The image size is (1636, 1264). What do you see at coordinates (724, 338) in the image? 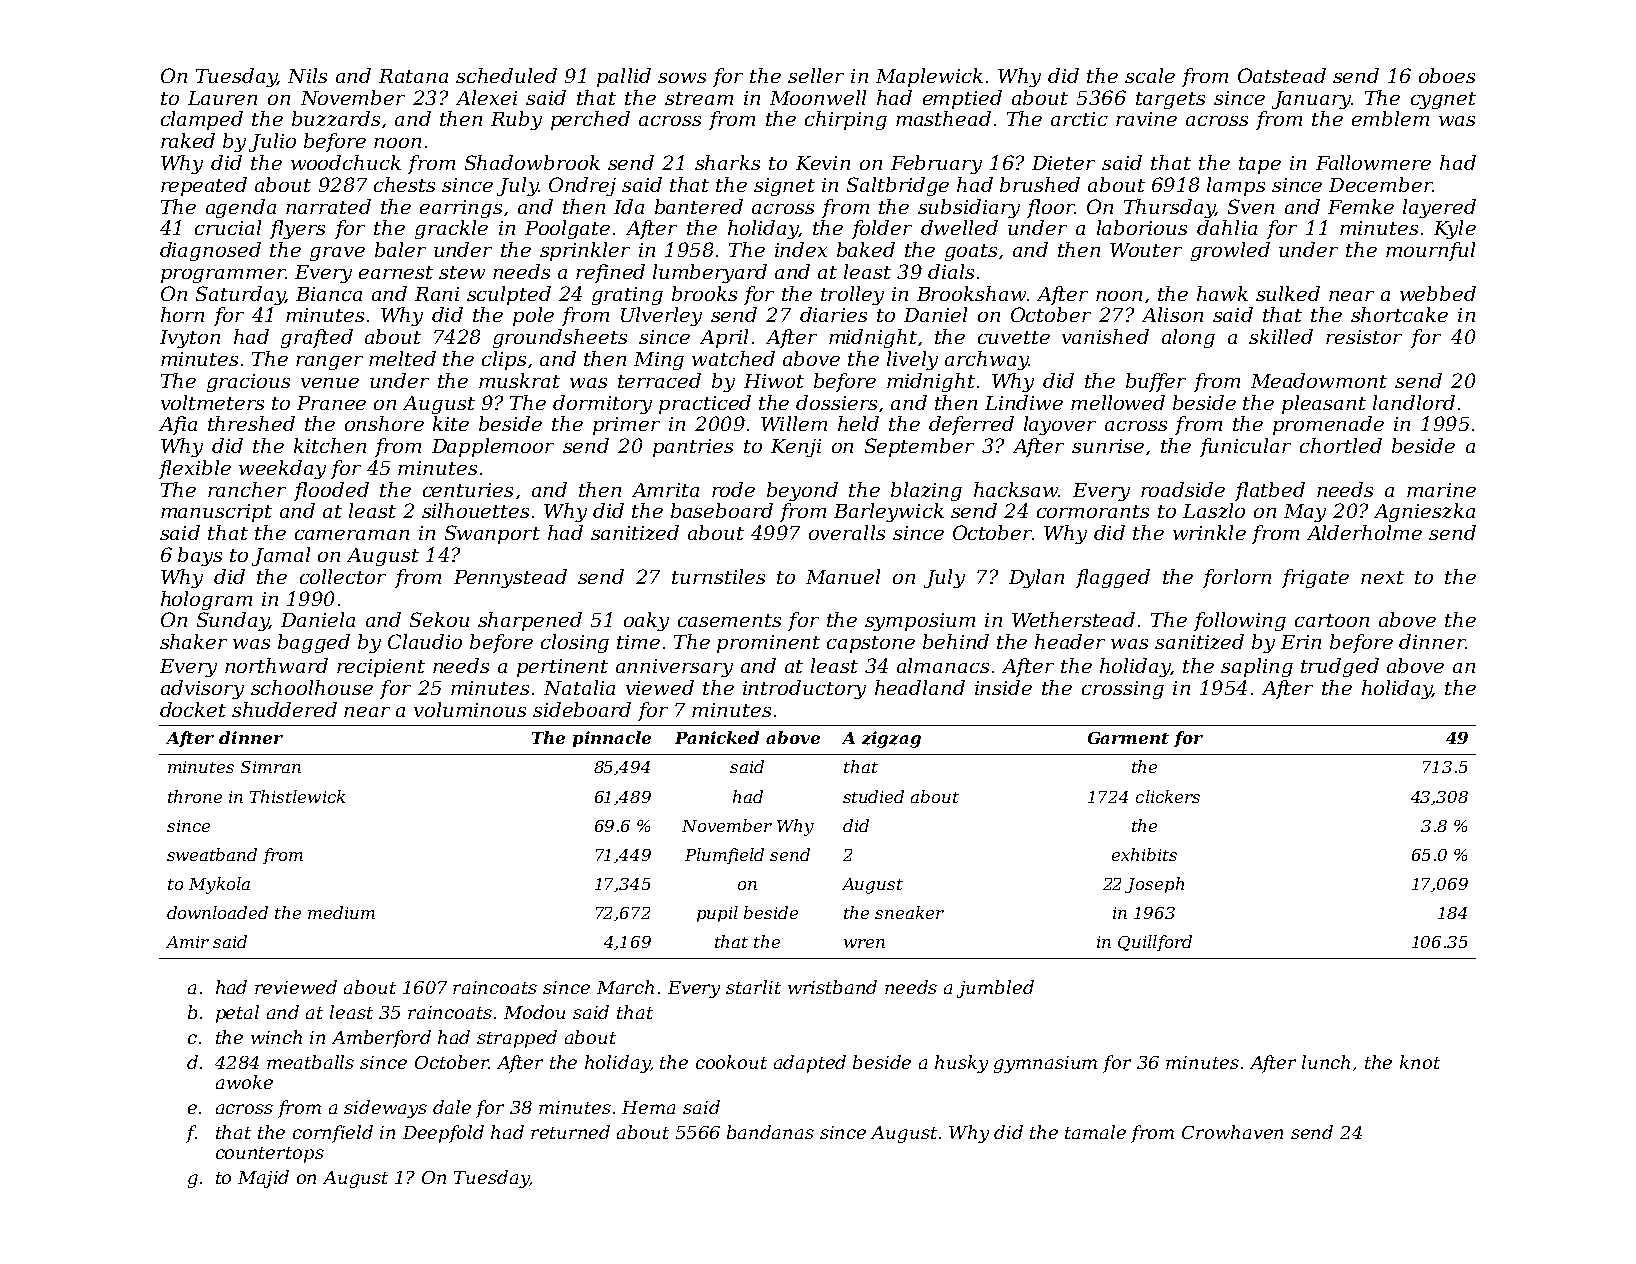
I see `April` at bounding box center [724, 338].
